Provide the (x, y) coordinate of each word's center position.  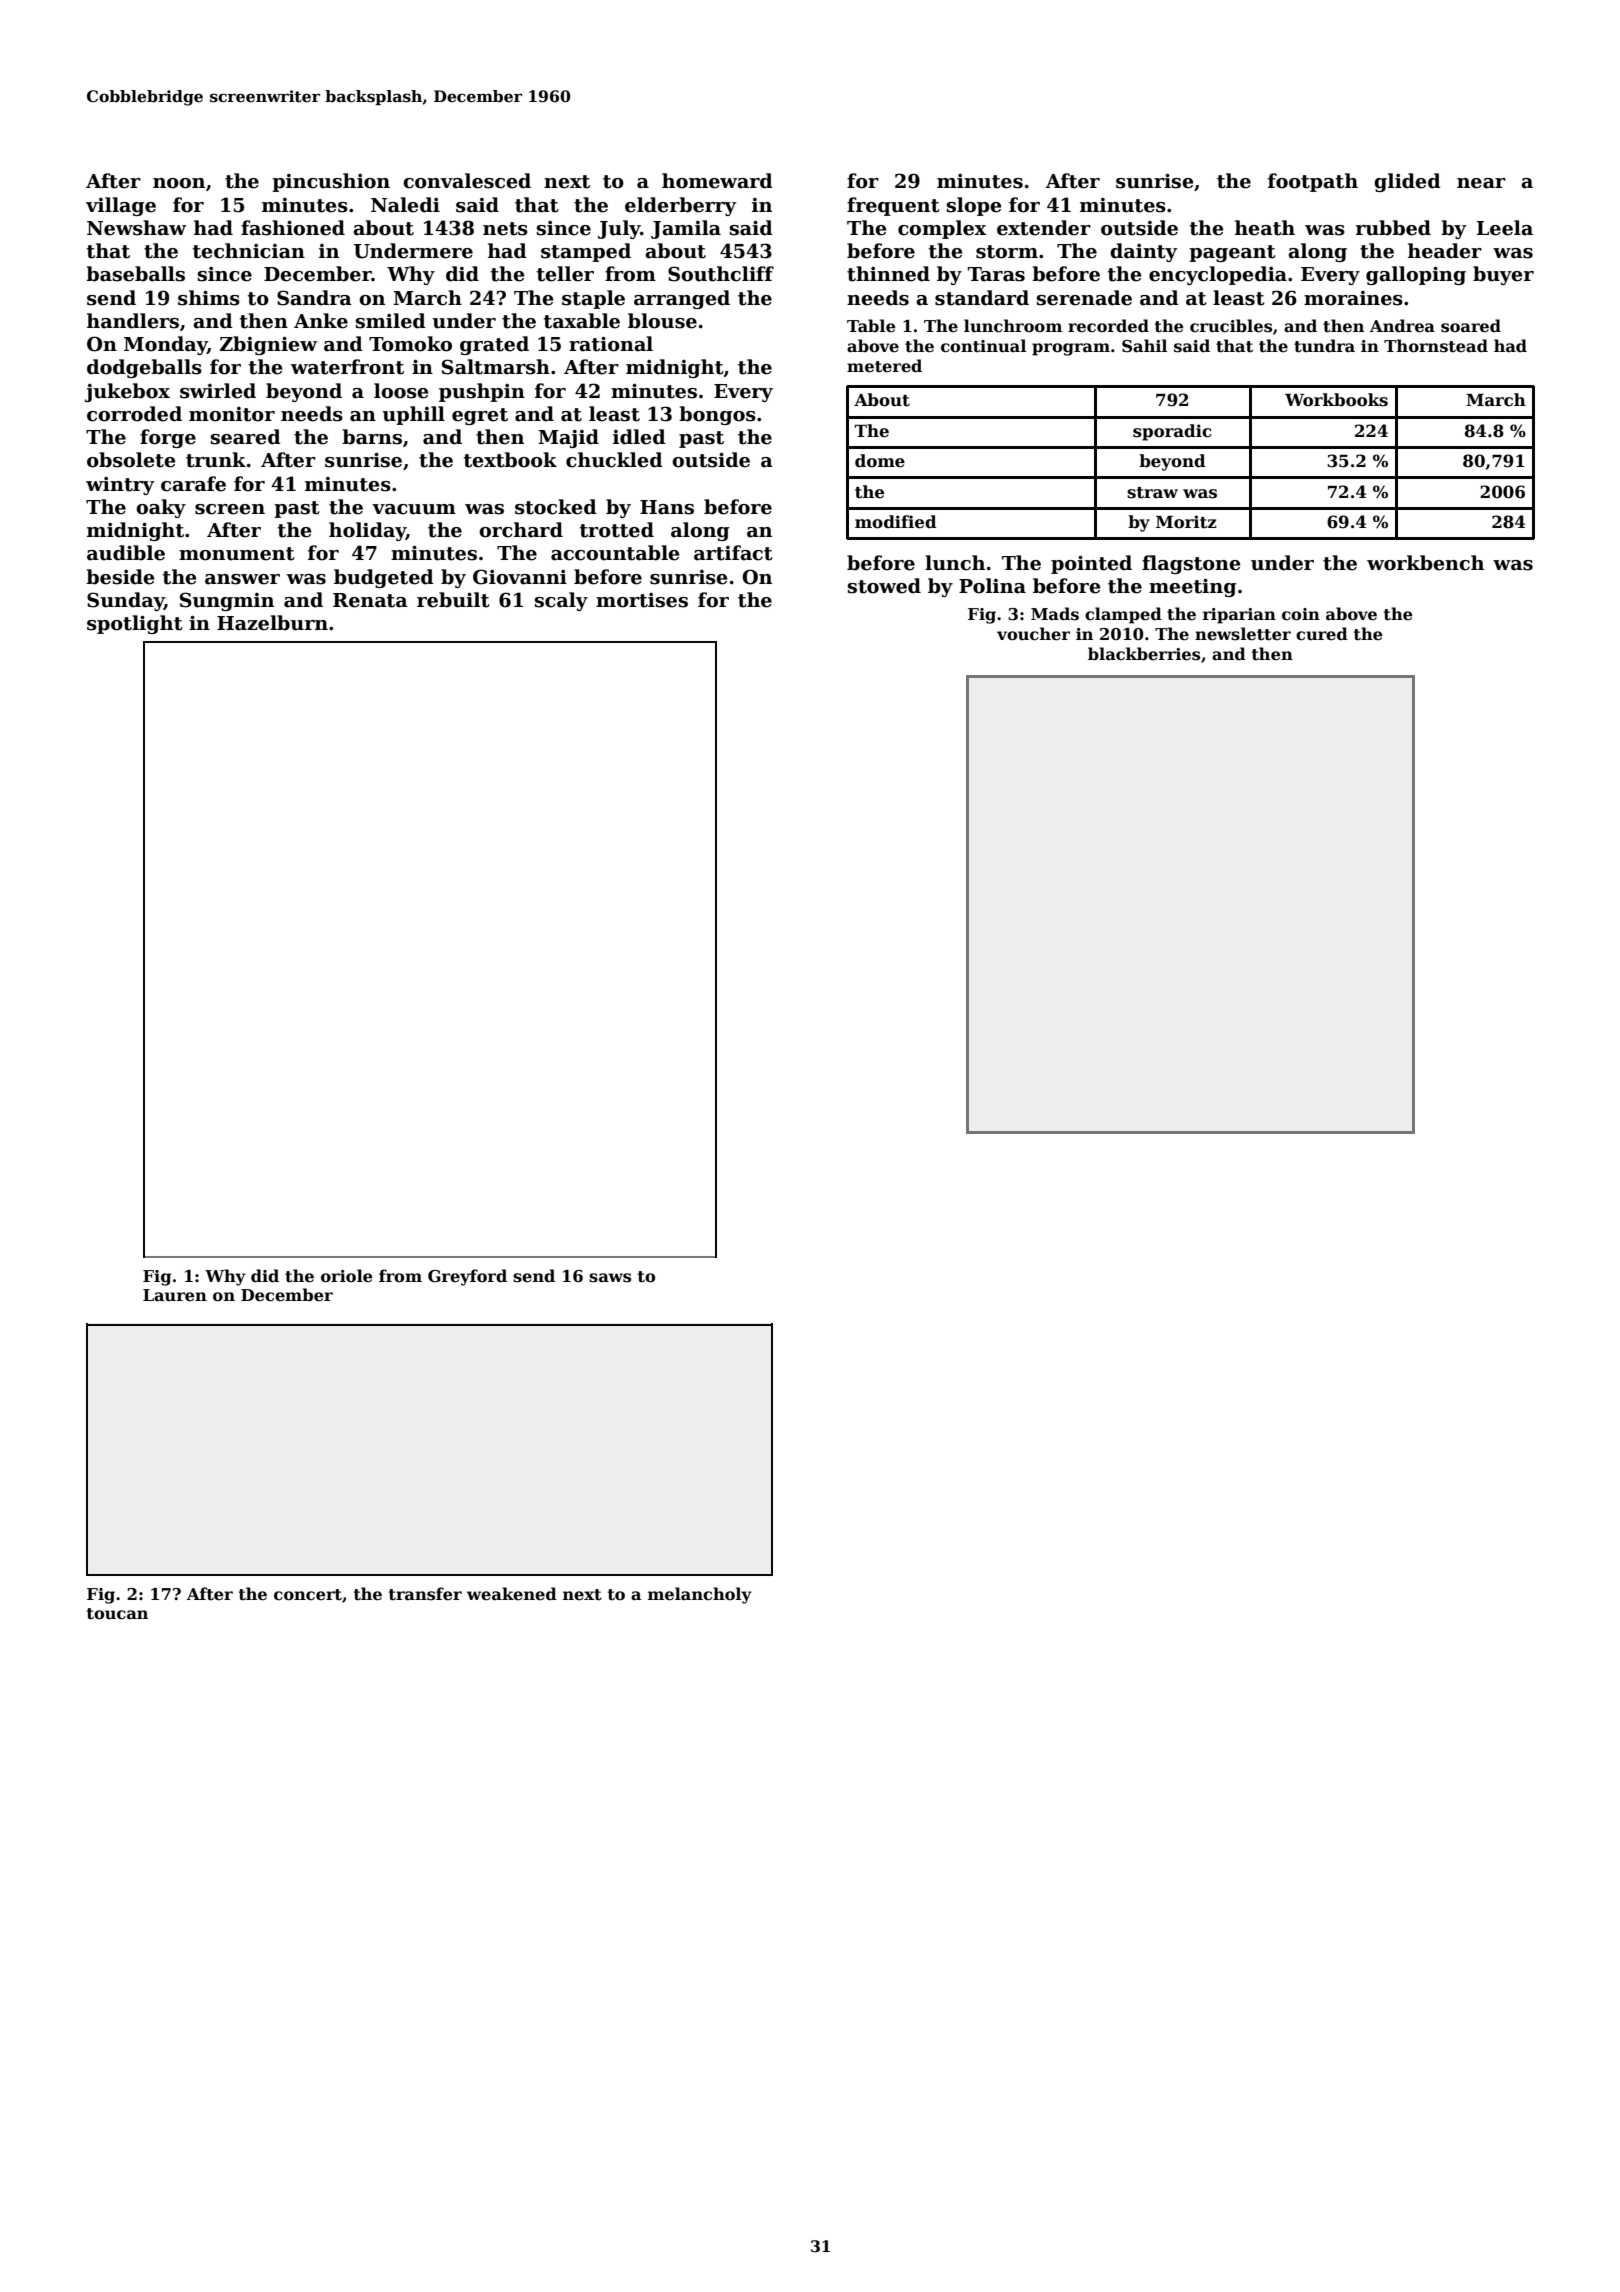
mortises (642, 600)
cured (1322, 634)
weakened (512, 1594)
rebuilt (453, 600)
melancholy (700, 1595)
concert (308, 1595)
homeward (717, 181)
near (1481, 183)
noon (179, 183)
